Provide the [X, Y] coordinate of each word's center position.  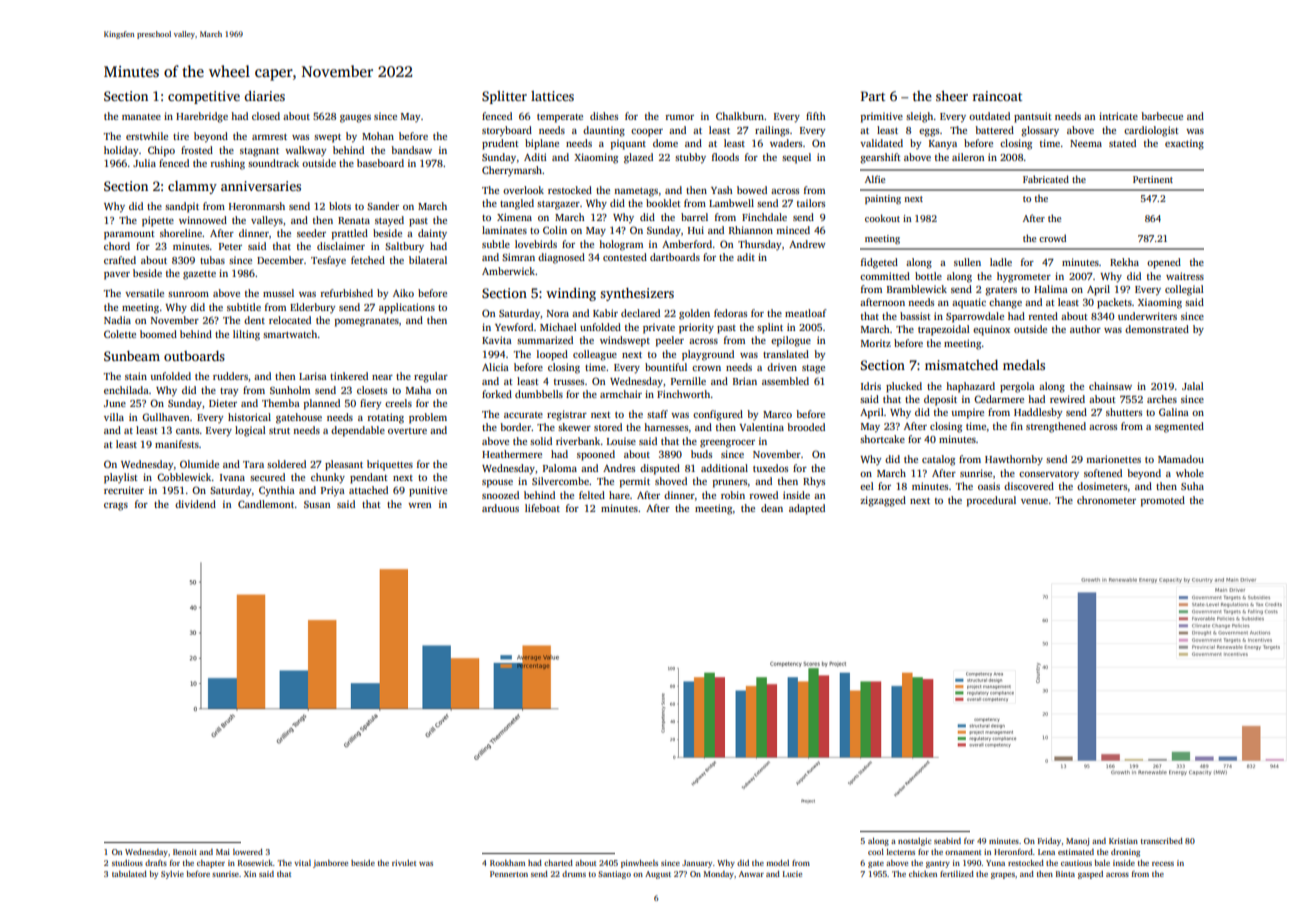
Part [873, 96]
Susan [317, 504]
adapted [807, 509]
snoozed [500, 495]
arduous [500, 508]
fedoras [730, 313]
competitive [204, 97]
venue [1034, 501]
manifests [177, 444]
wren [419, 505]
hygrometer [1024, 277]
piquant [628, 144]
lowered [248, 852]
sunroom [188, 294]
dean [772, 508]
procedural [991, 501]
